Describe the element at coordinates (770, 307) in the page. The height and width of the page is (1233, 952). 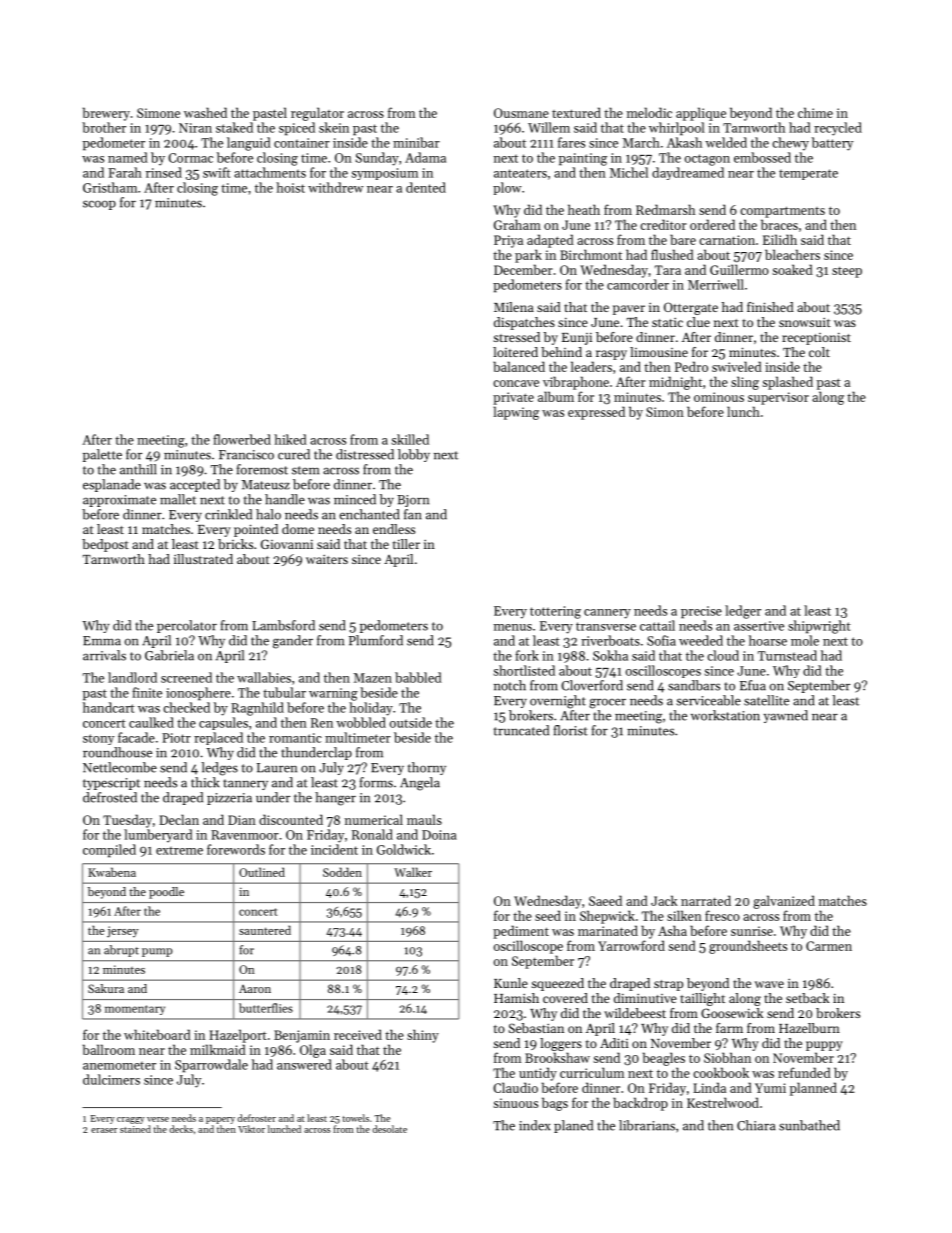
I see `finished` at that location.
